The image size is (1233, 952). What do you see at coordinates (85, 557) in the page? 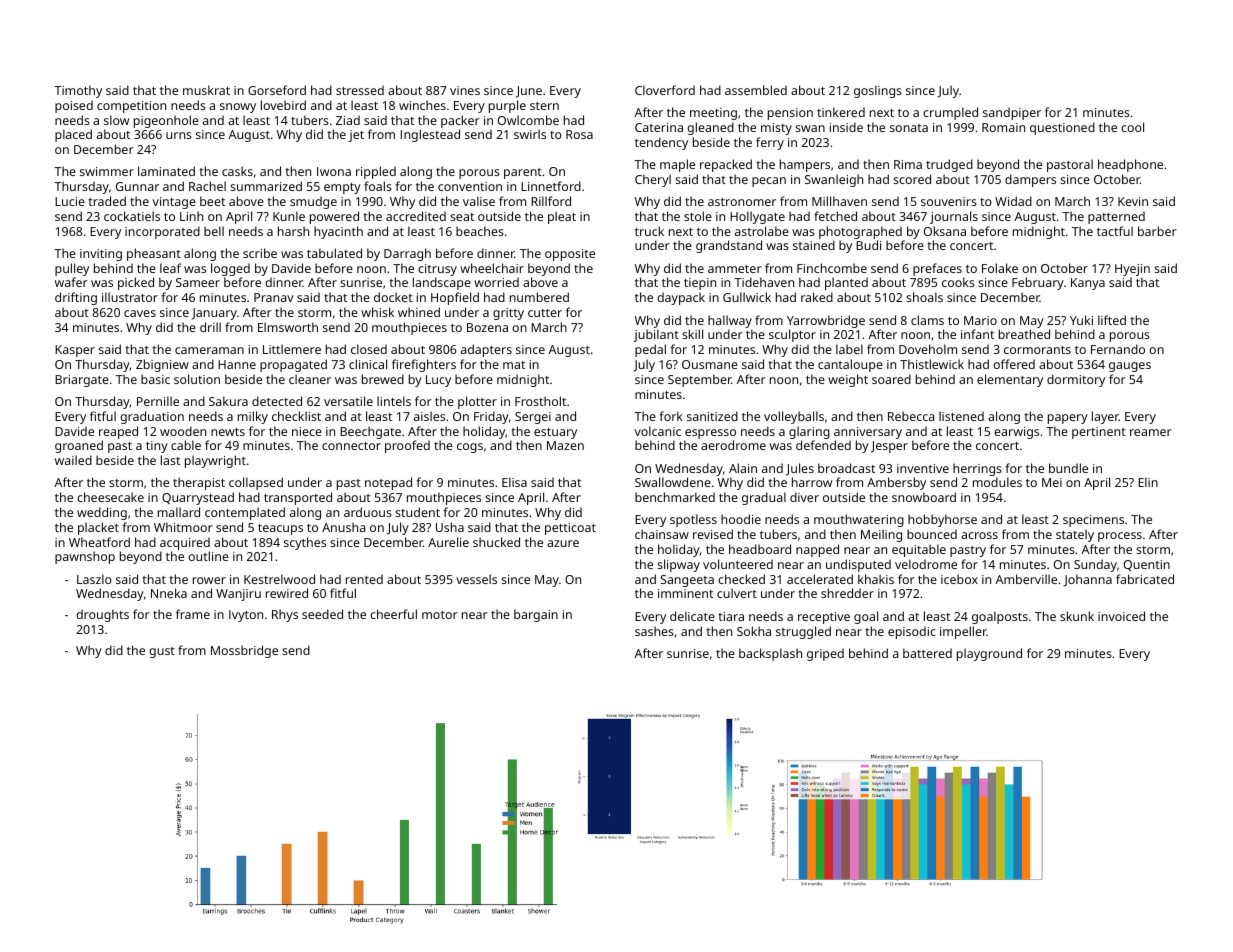
I see `pawnshop` at bounding box center [85, 557].
